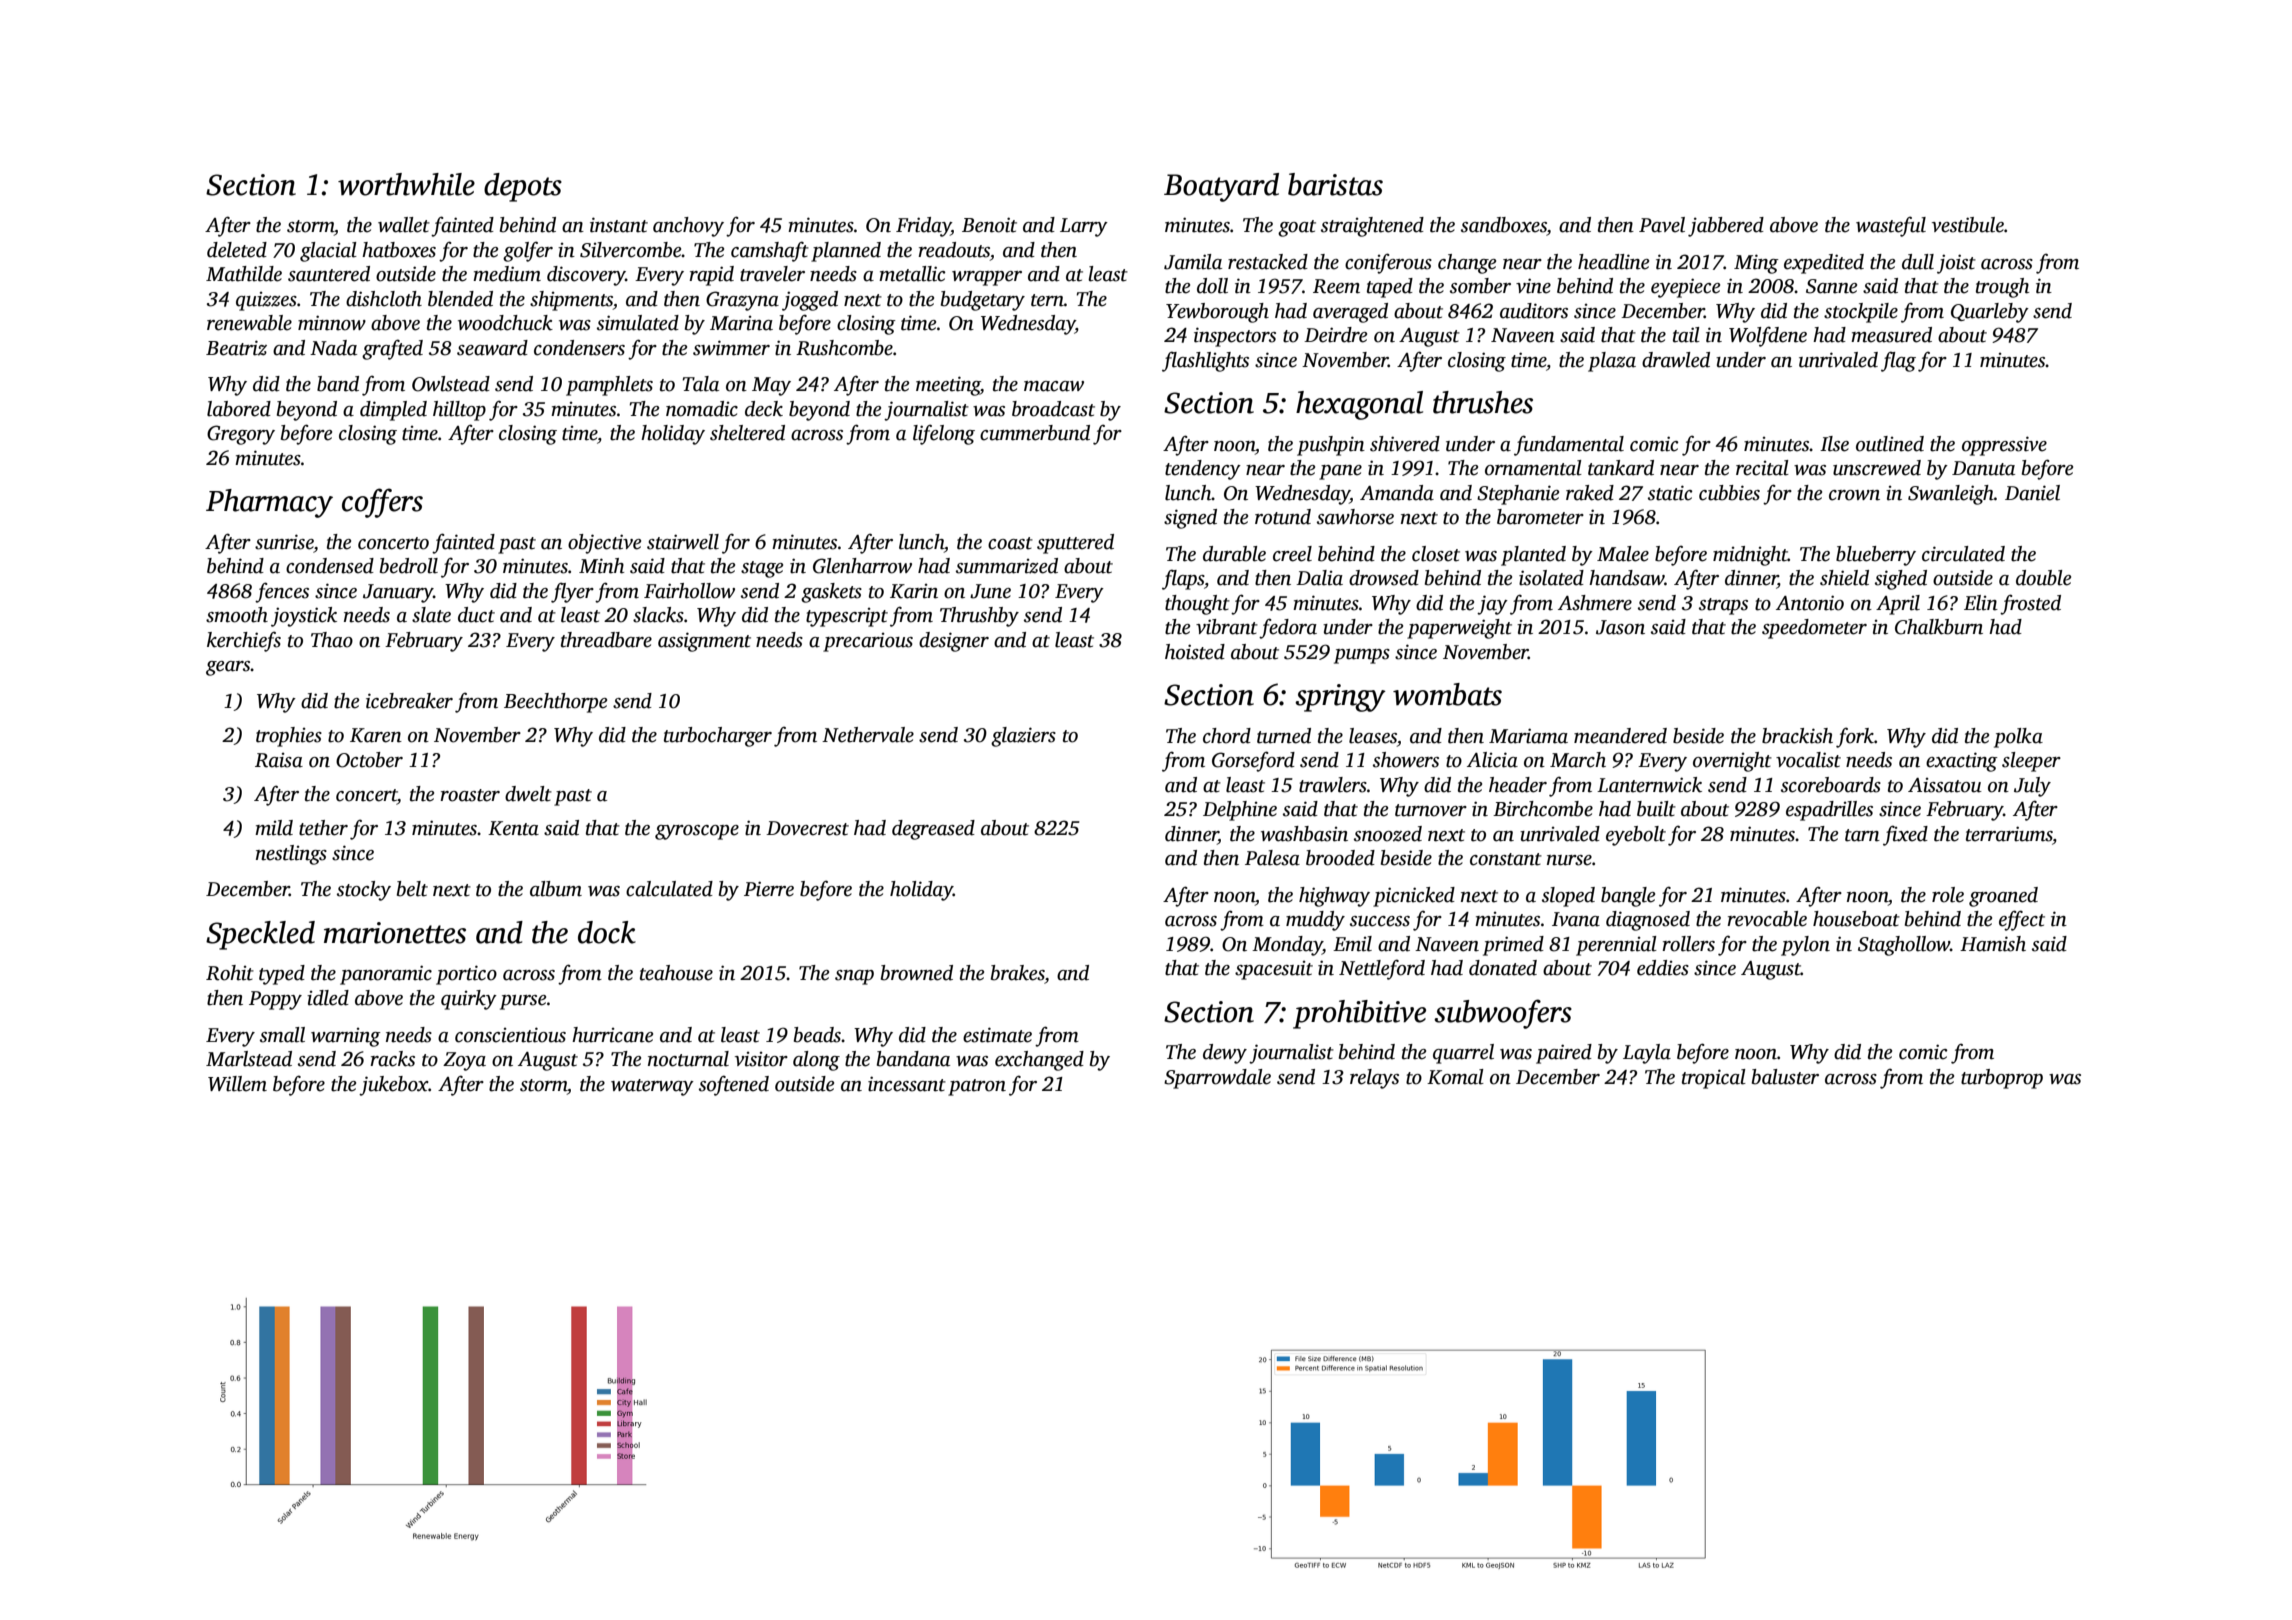  Describe the element at coordinates (289, 737) in the document. I see `trophies` at that location.
